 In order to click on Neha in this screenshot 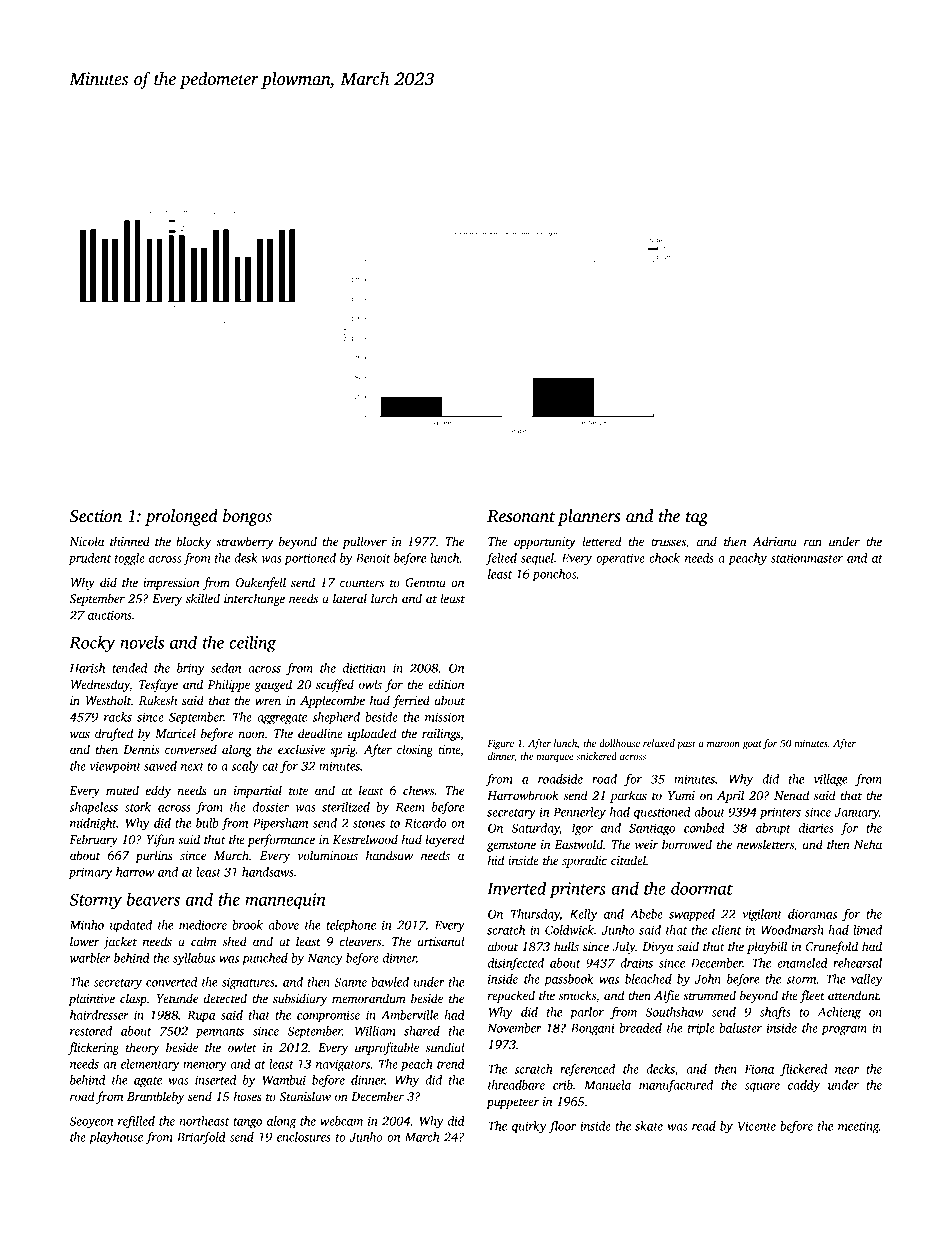, I will do `click(868, 844)`.
